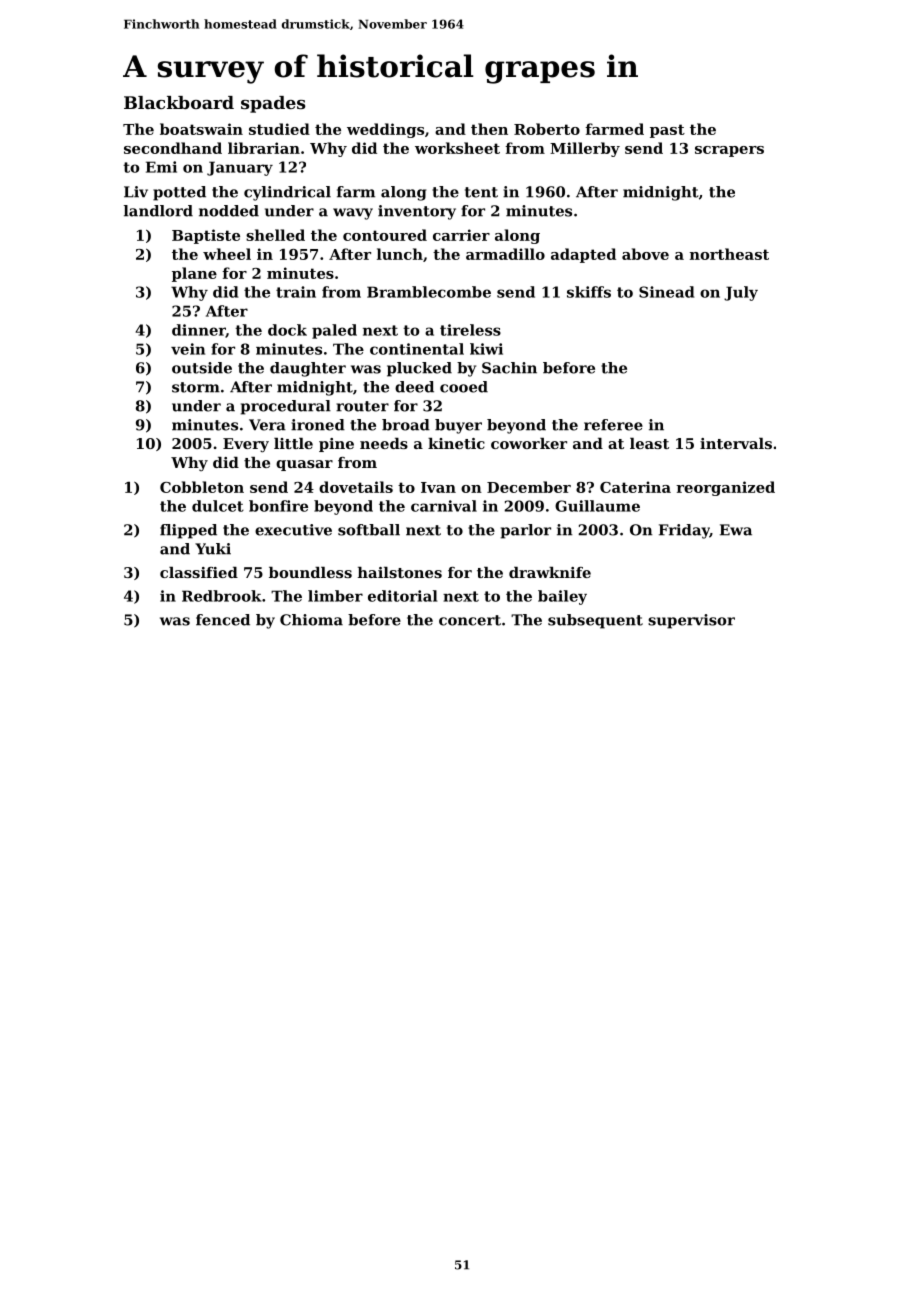 This screenshot has height=1316, width=908. I want to click on fenced, so click(223, 620).
